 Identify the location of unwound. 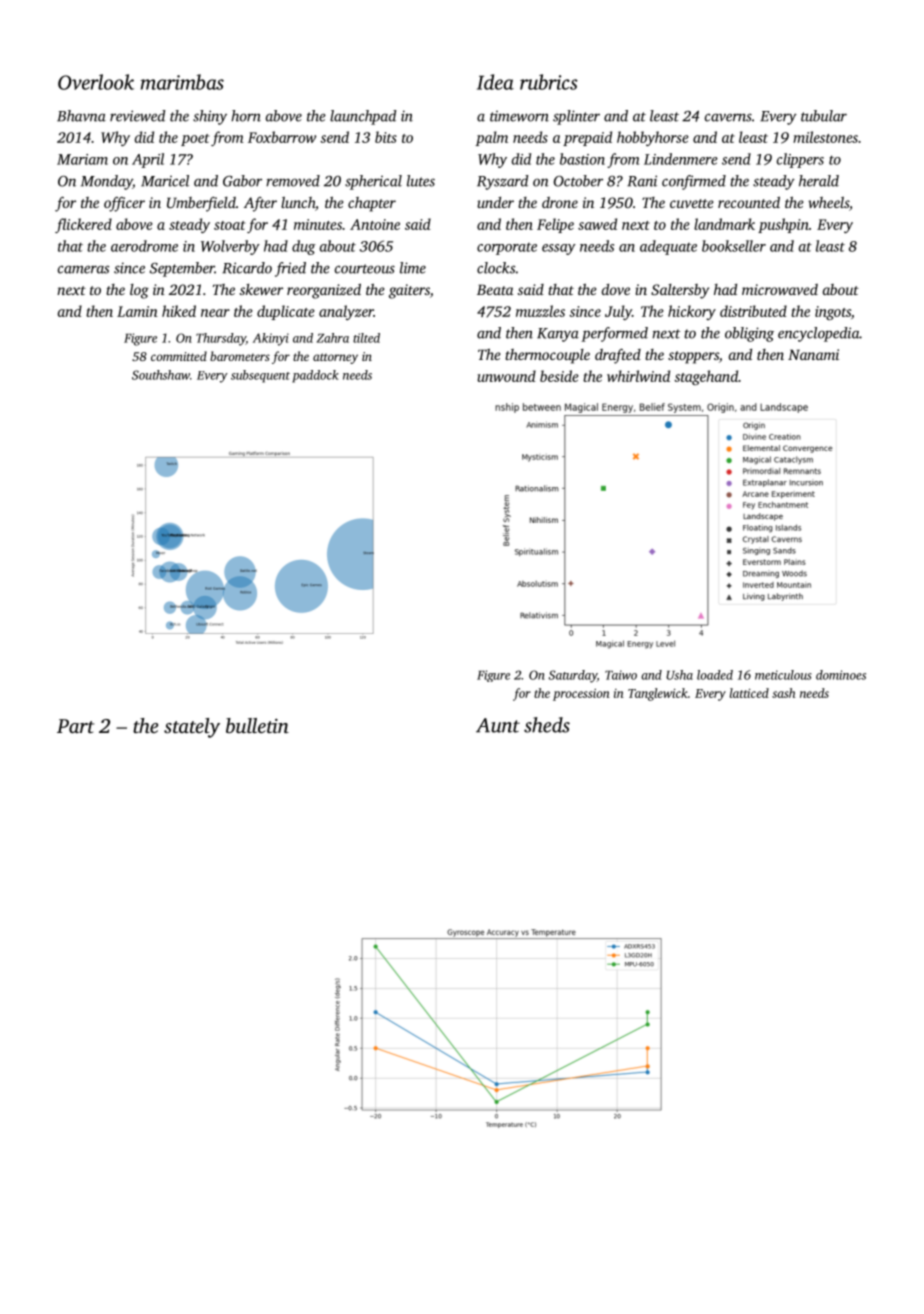
(506, 376).
